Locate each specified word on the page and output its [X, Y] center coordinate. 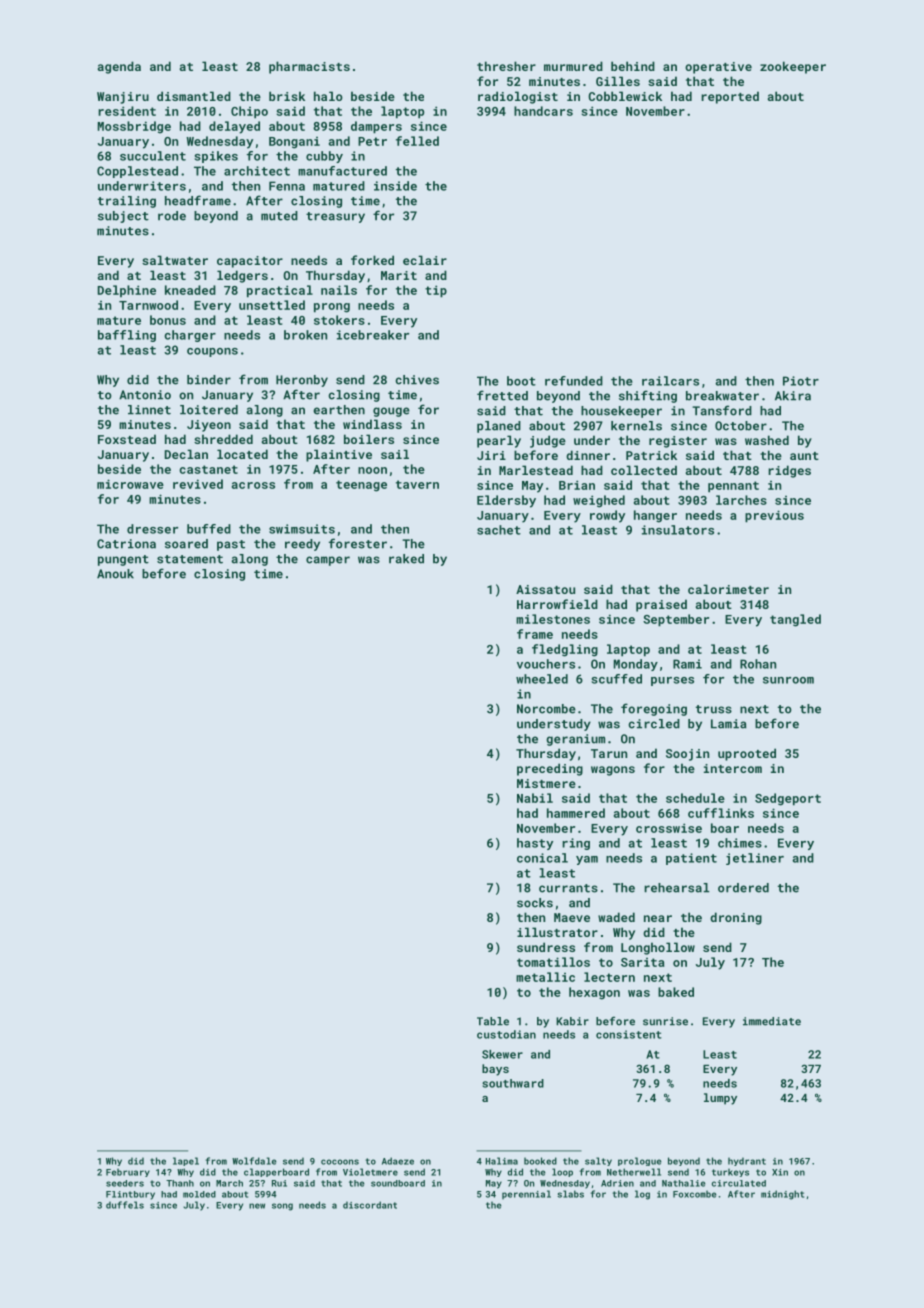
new [257, 1206]
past [231, 545]
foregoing [654, 709]
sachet [499, 530]
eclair [425, 260]
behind [633, 66]
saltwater [175, 260]
